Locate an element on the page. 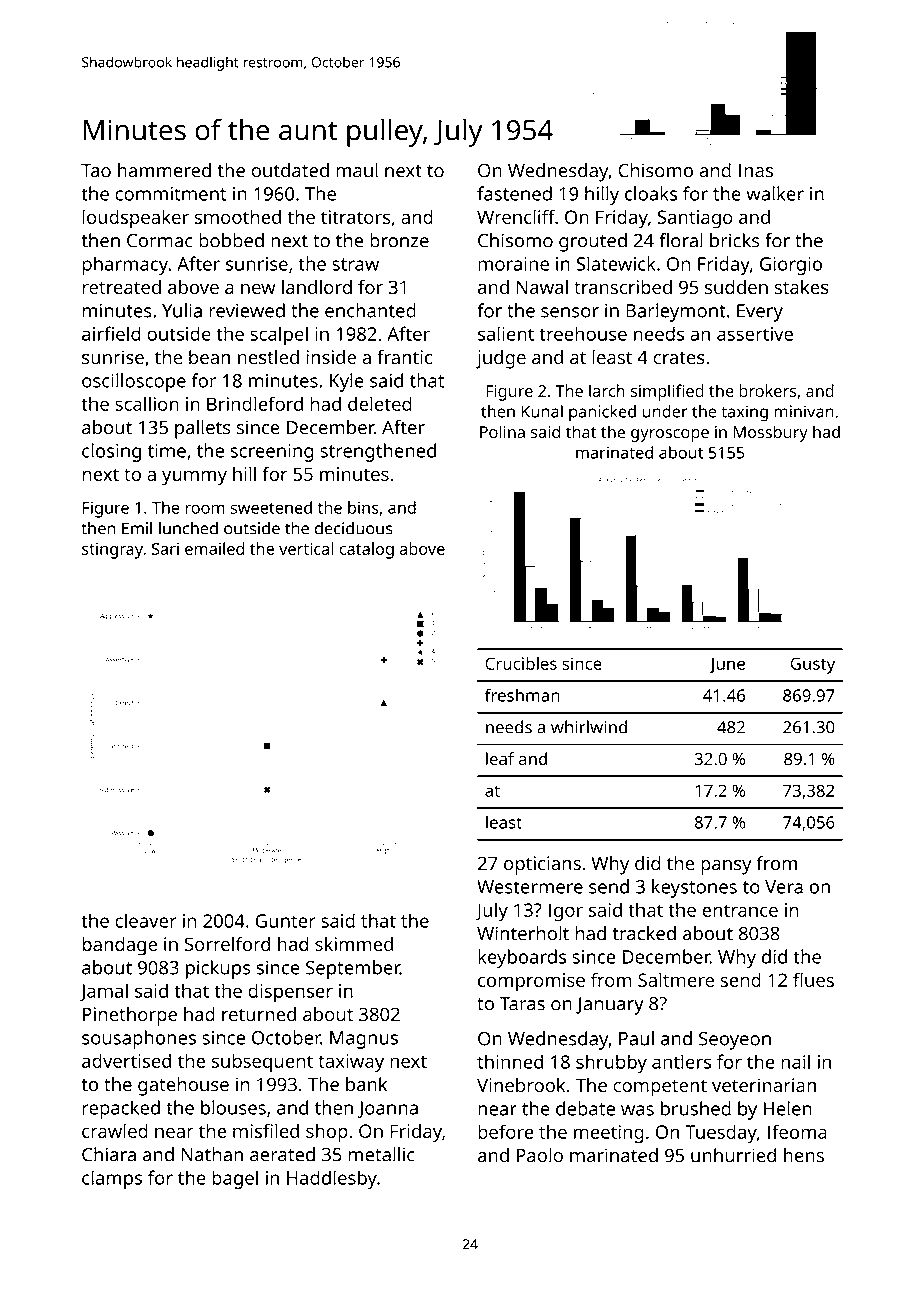 The image size is (924, 1314). stingray is located at coordinates (112, 551).
